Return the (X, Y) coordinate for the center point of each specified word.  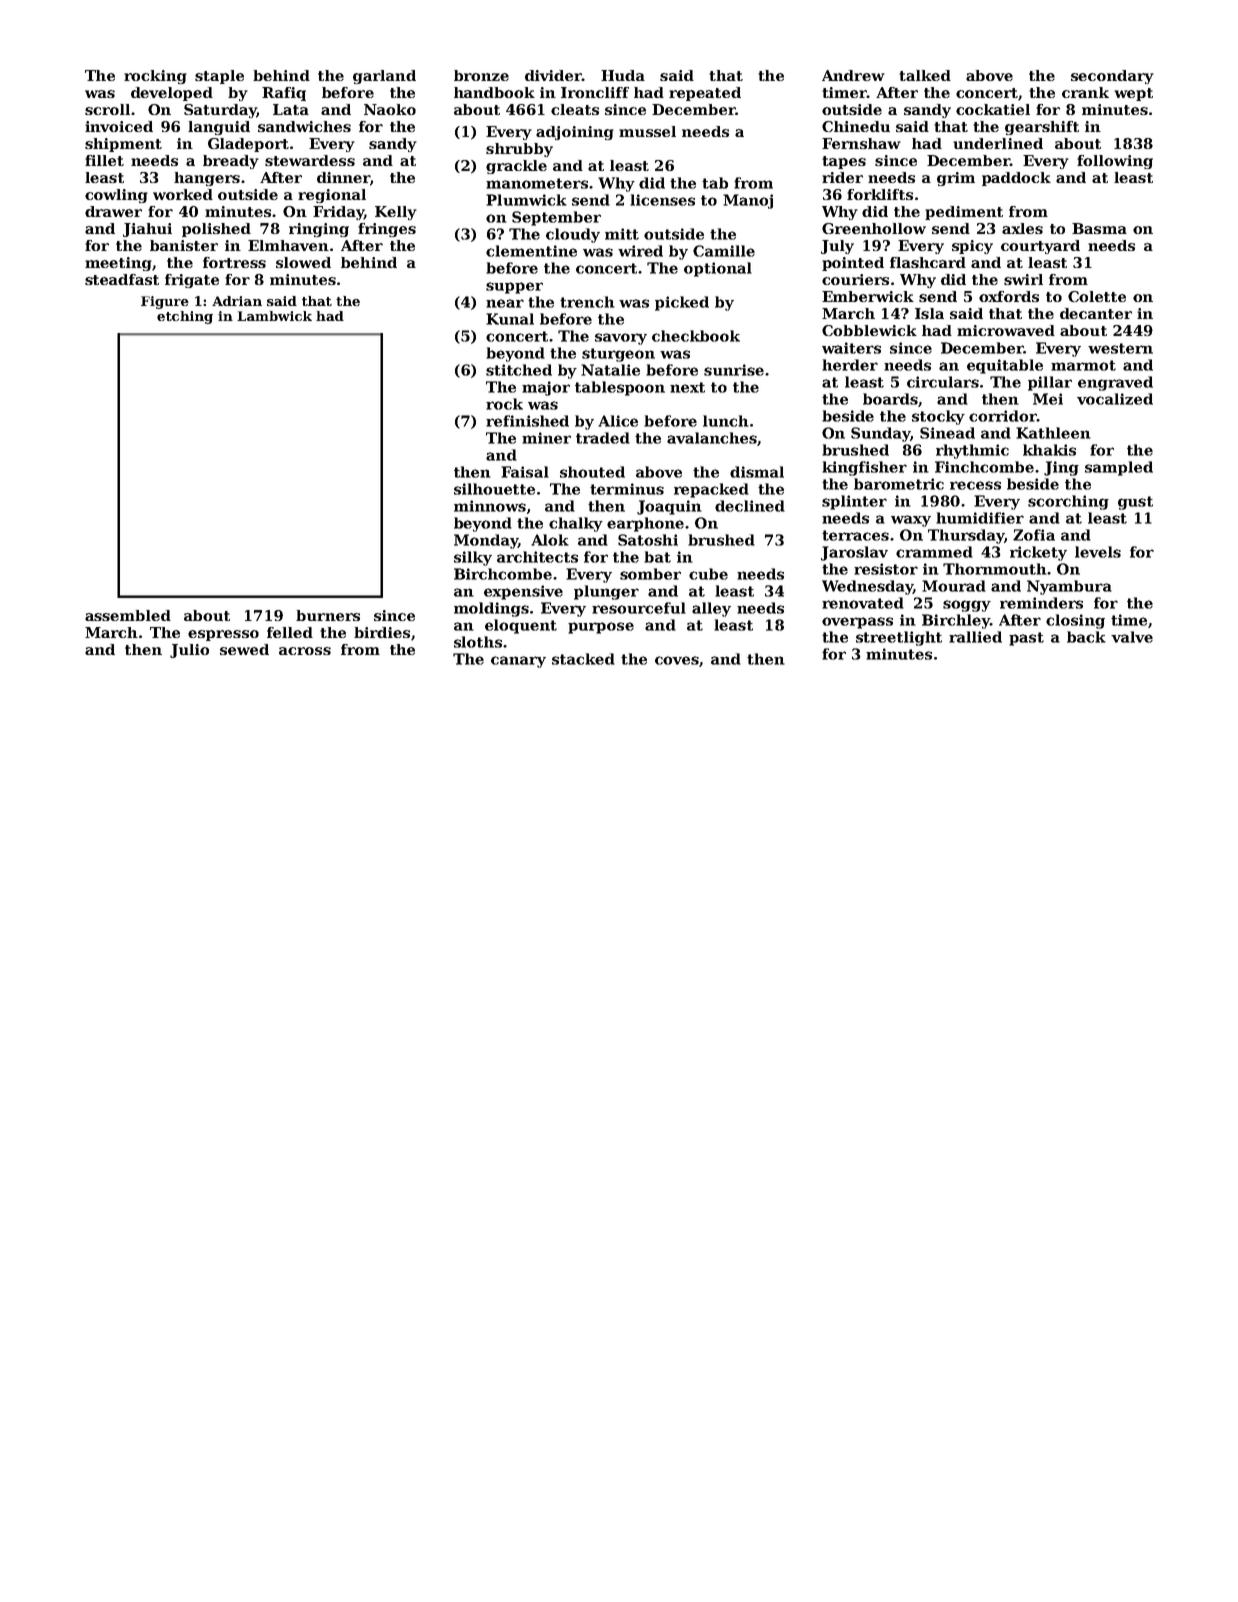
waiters (851, 348)
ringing (319, 230)
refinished (527, 421)
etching (185, 317)
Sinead (947, 433)
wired (640, 251)
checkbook (696, 336)
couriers (855, 279)
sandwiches (304, 126)
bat (657, 557)
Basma (1099, 228)
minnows (490, 506)
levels (1098, 552)
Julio (189, 651)
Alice (618, 421)
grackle (516, 167)
